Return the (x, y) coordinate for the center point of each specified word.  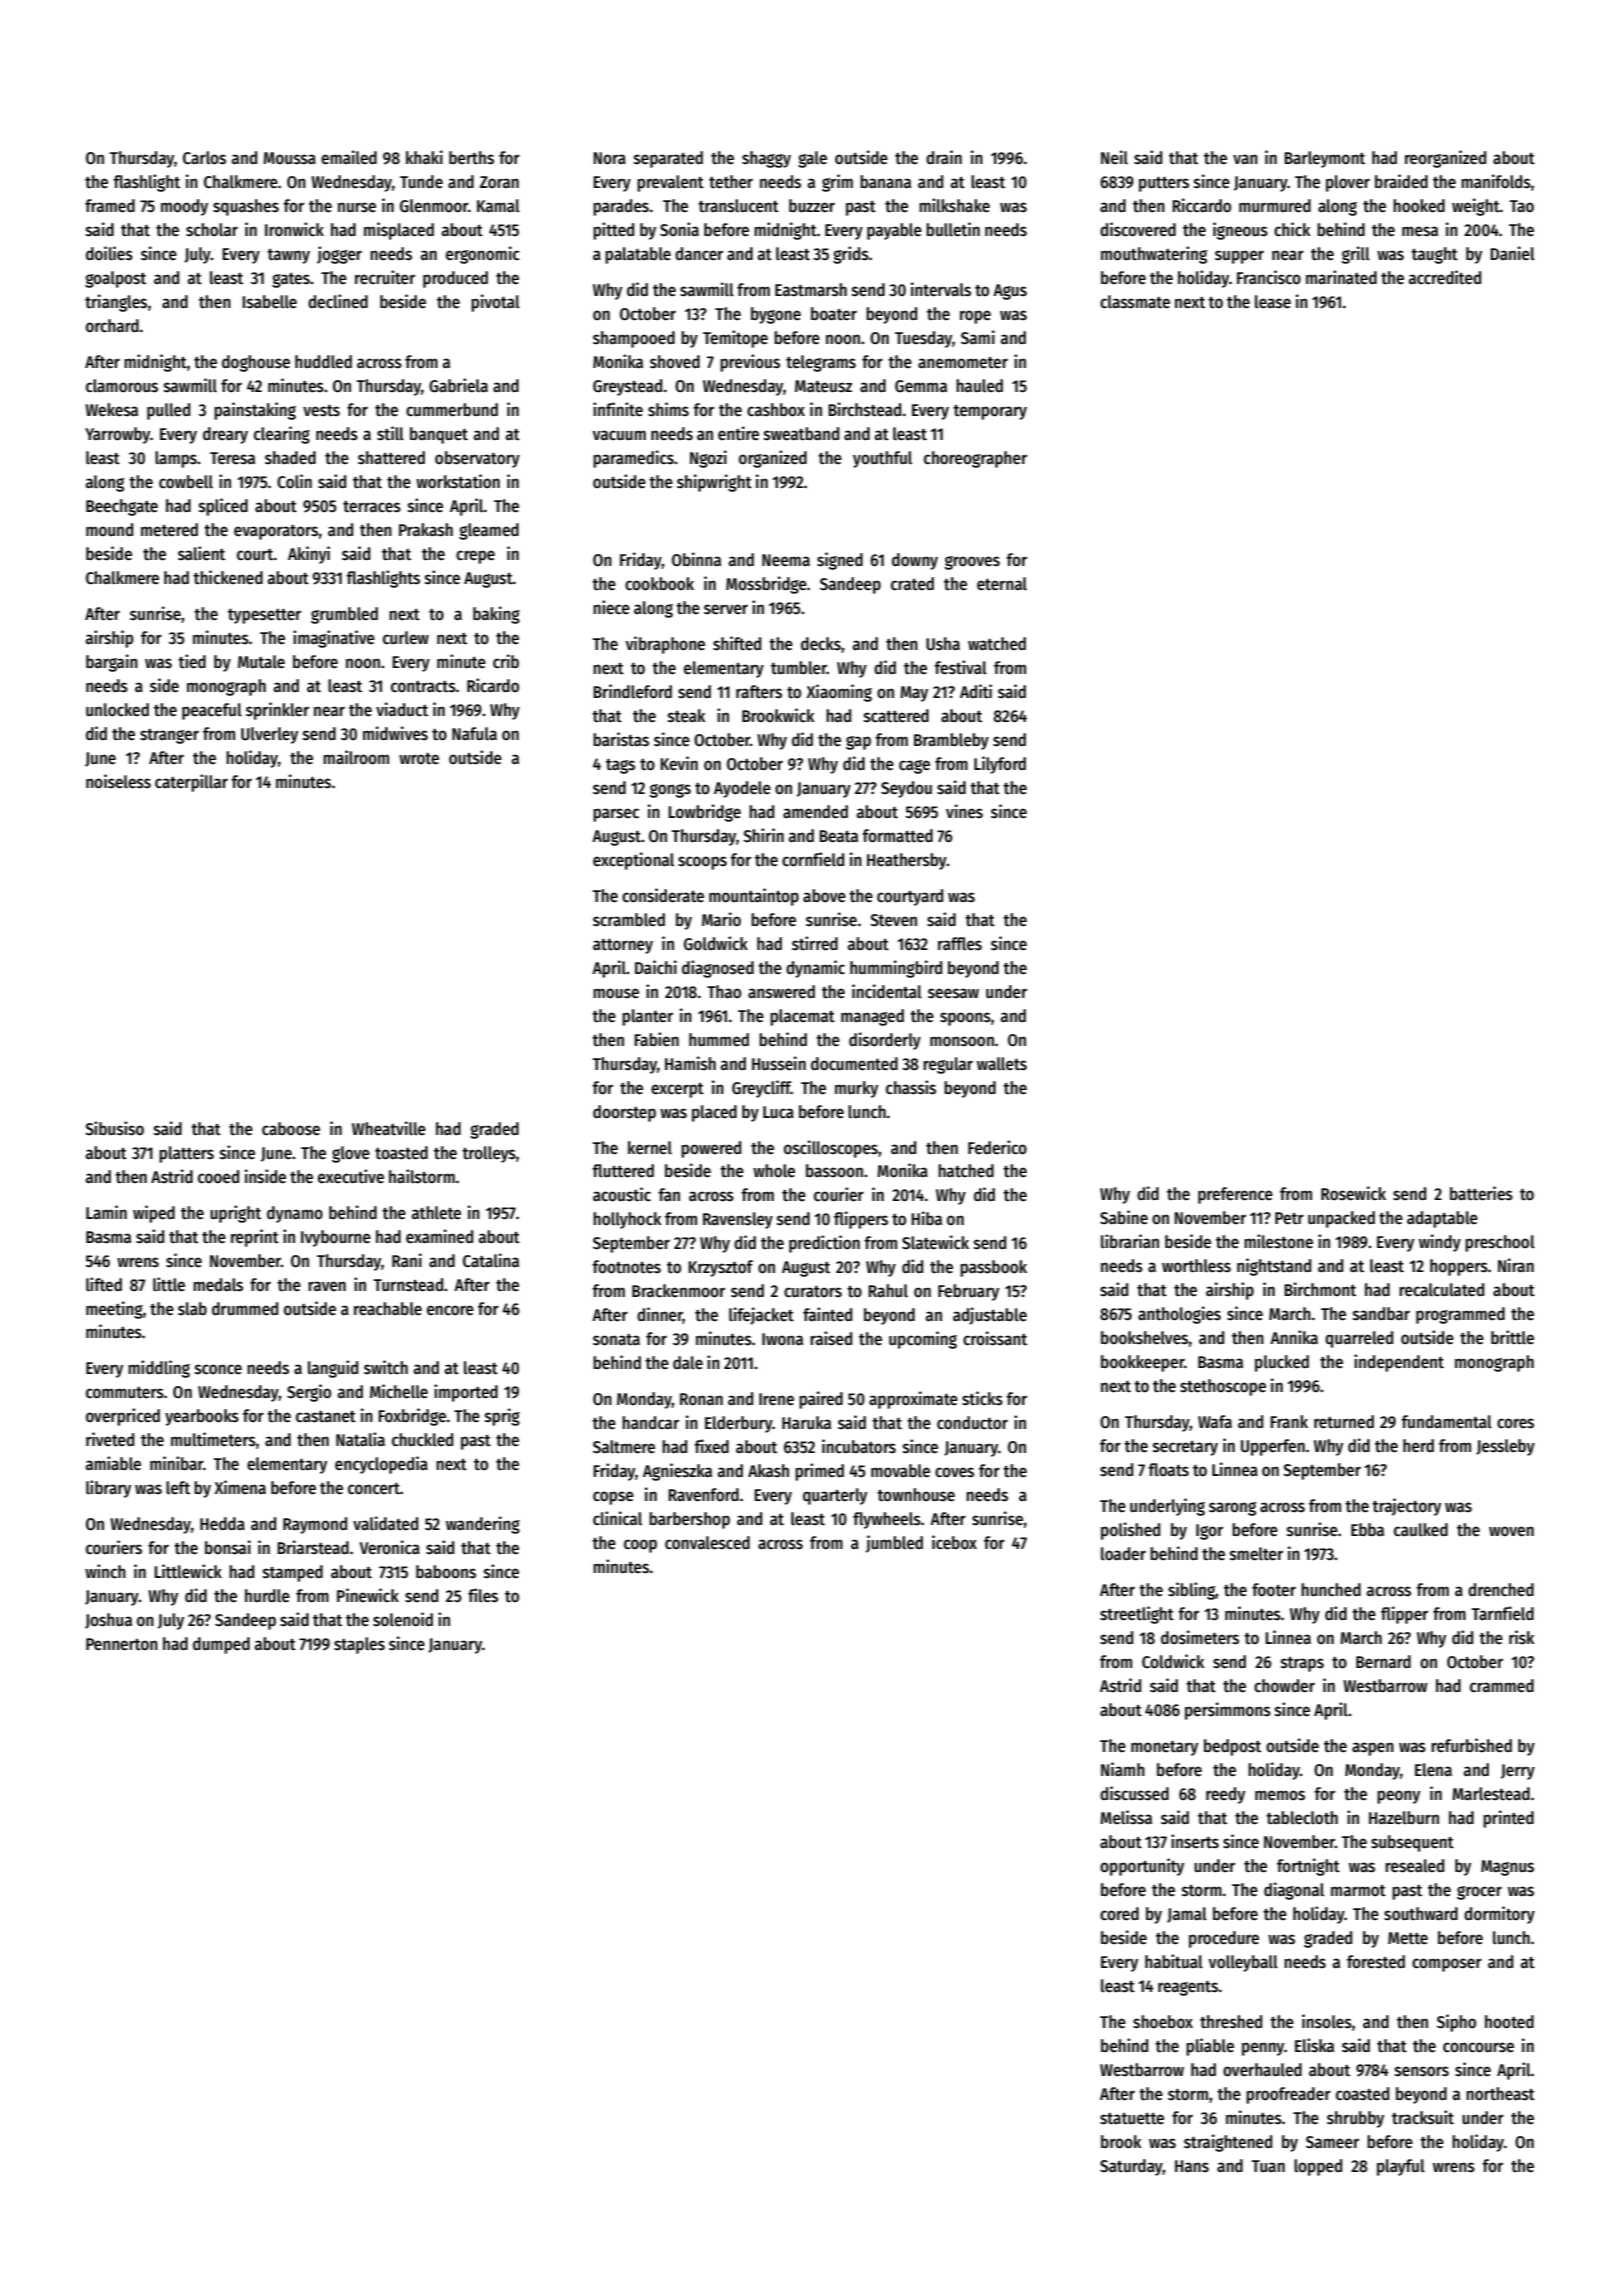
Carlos (204, 158)
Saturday (1131, 2167)
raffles (960, 944)
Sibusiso (114, 1128)
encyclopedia (381, 1465)
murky (856, 1089)
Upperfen (1273, 1447)
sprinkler (277, 711)
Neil (1114, 157)
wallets (1002, 1064)
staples (359, 1645)
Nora (609, 158)
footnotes (626, 1267)
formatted (897, 836)
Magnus (1507, 1868)
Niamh (1123, 1769)
